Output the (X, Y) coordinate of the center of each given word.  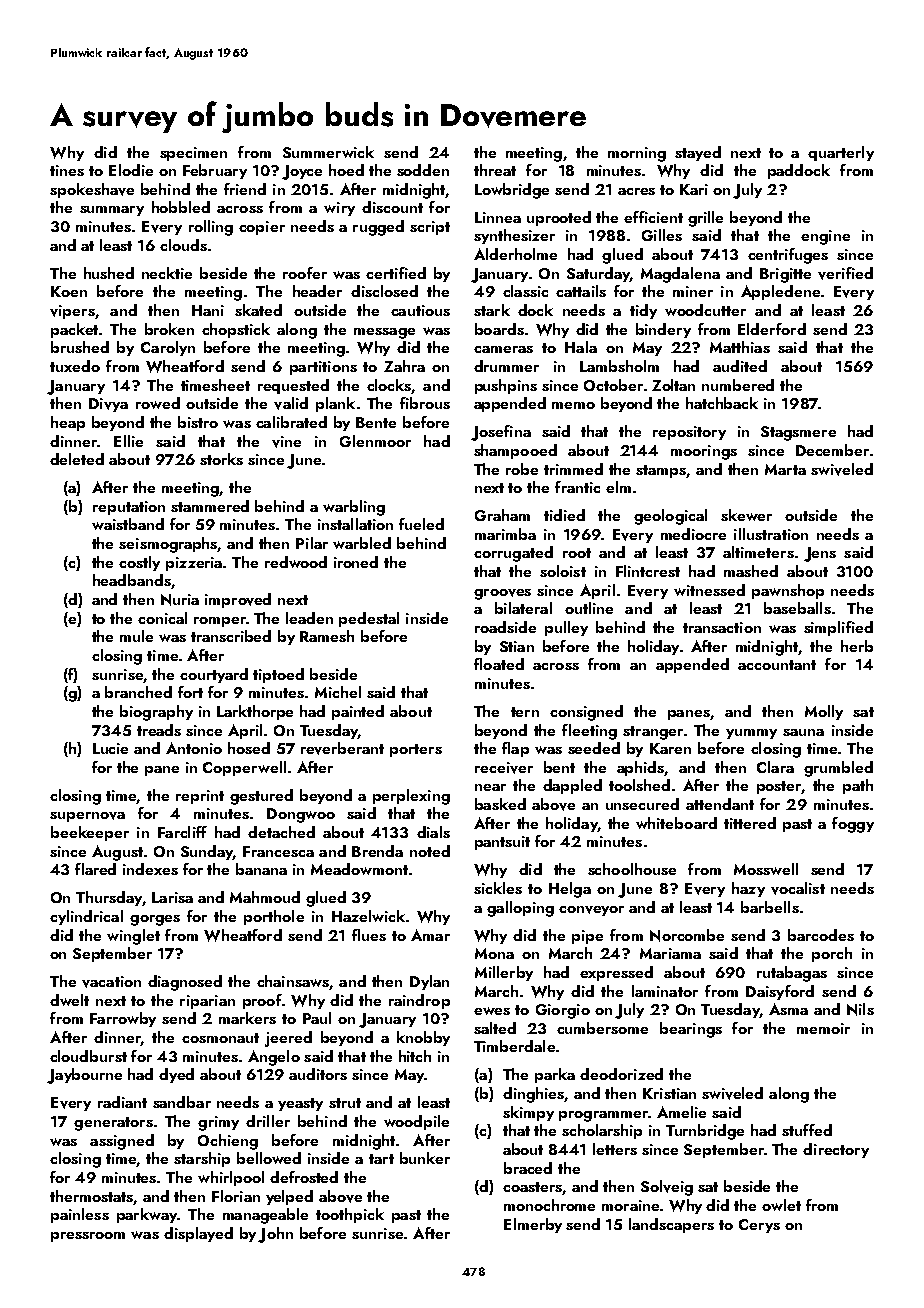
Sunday (207, 852)
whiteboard (676, 823)
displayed (198, 1234)
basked (500, 804)
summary (112, 211)
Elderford (772, 329)
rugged (378, 228)
